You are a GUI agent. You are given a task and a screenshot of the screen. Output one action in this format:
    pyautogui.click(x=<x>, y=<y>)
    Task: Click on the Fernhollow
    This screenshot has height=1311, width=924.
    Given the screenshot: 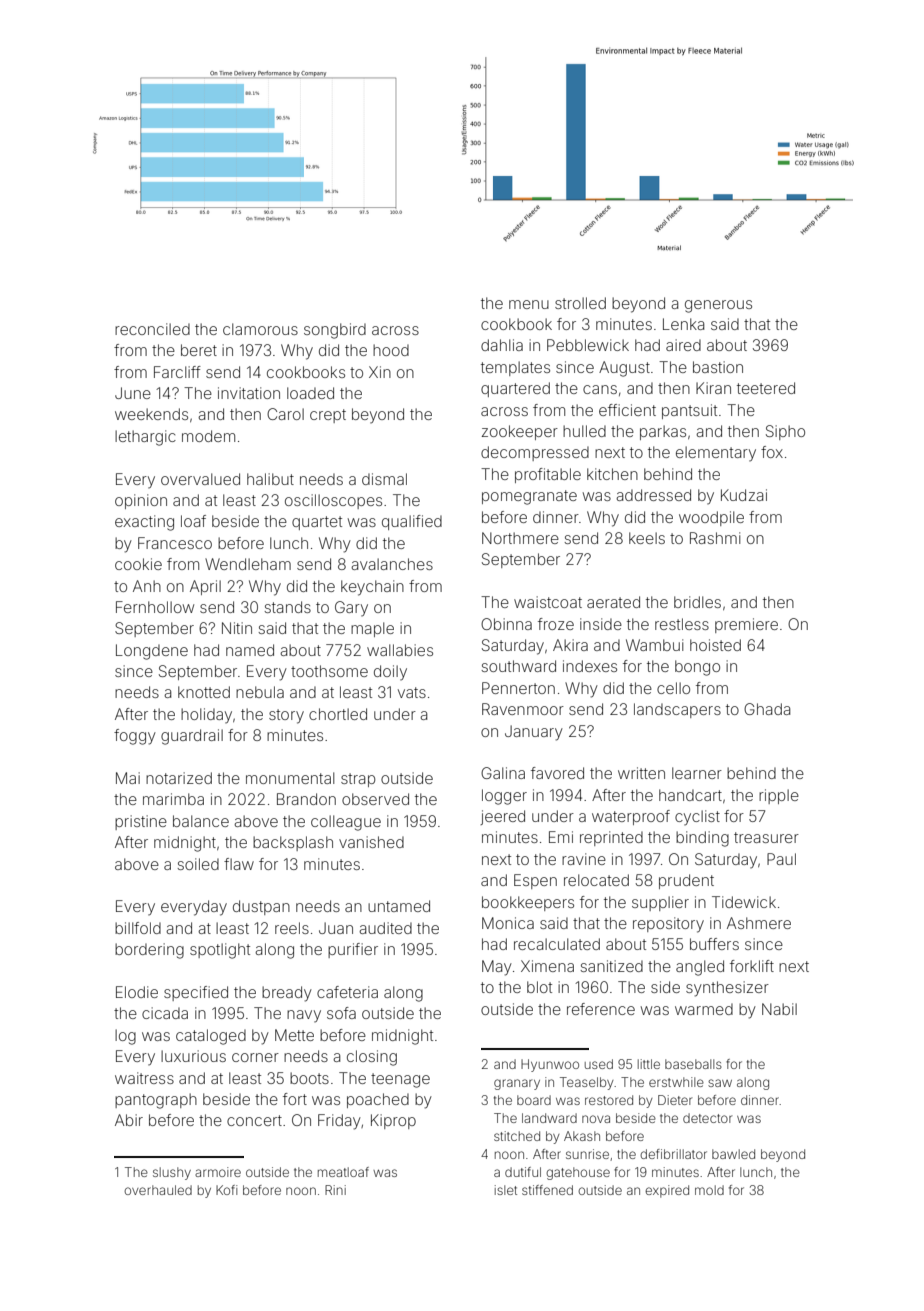 What is the action you would take?
    pyautogui.click(x=155, y=607)
